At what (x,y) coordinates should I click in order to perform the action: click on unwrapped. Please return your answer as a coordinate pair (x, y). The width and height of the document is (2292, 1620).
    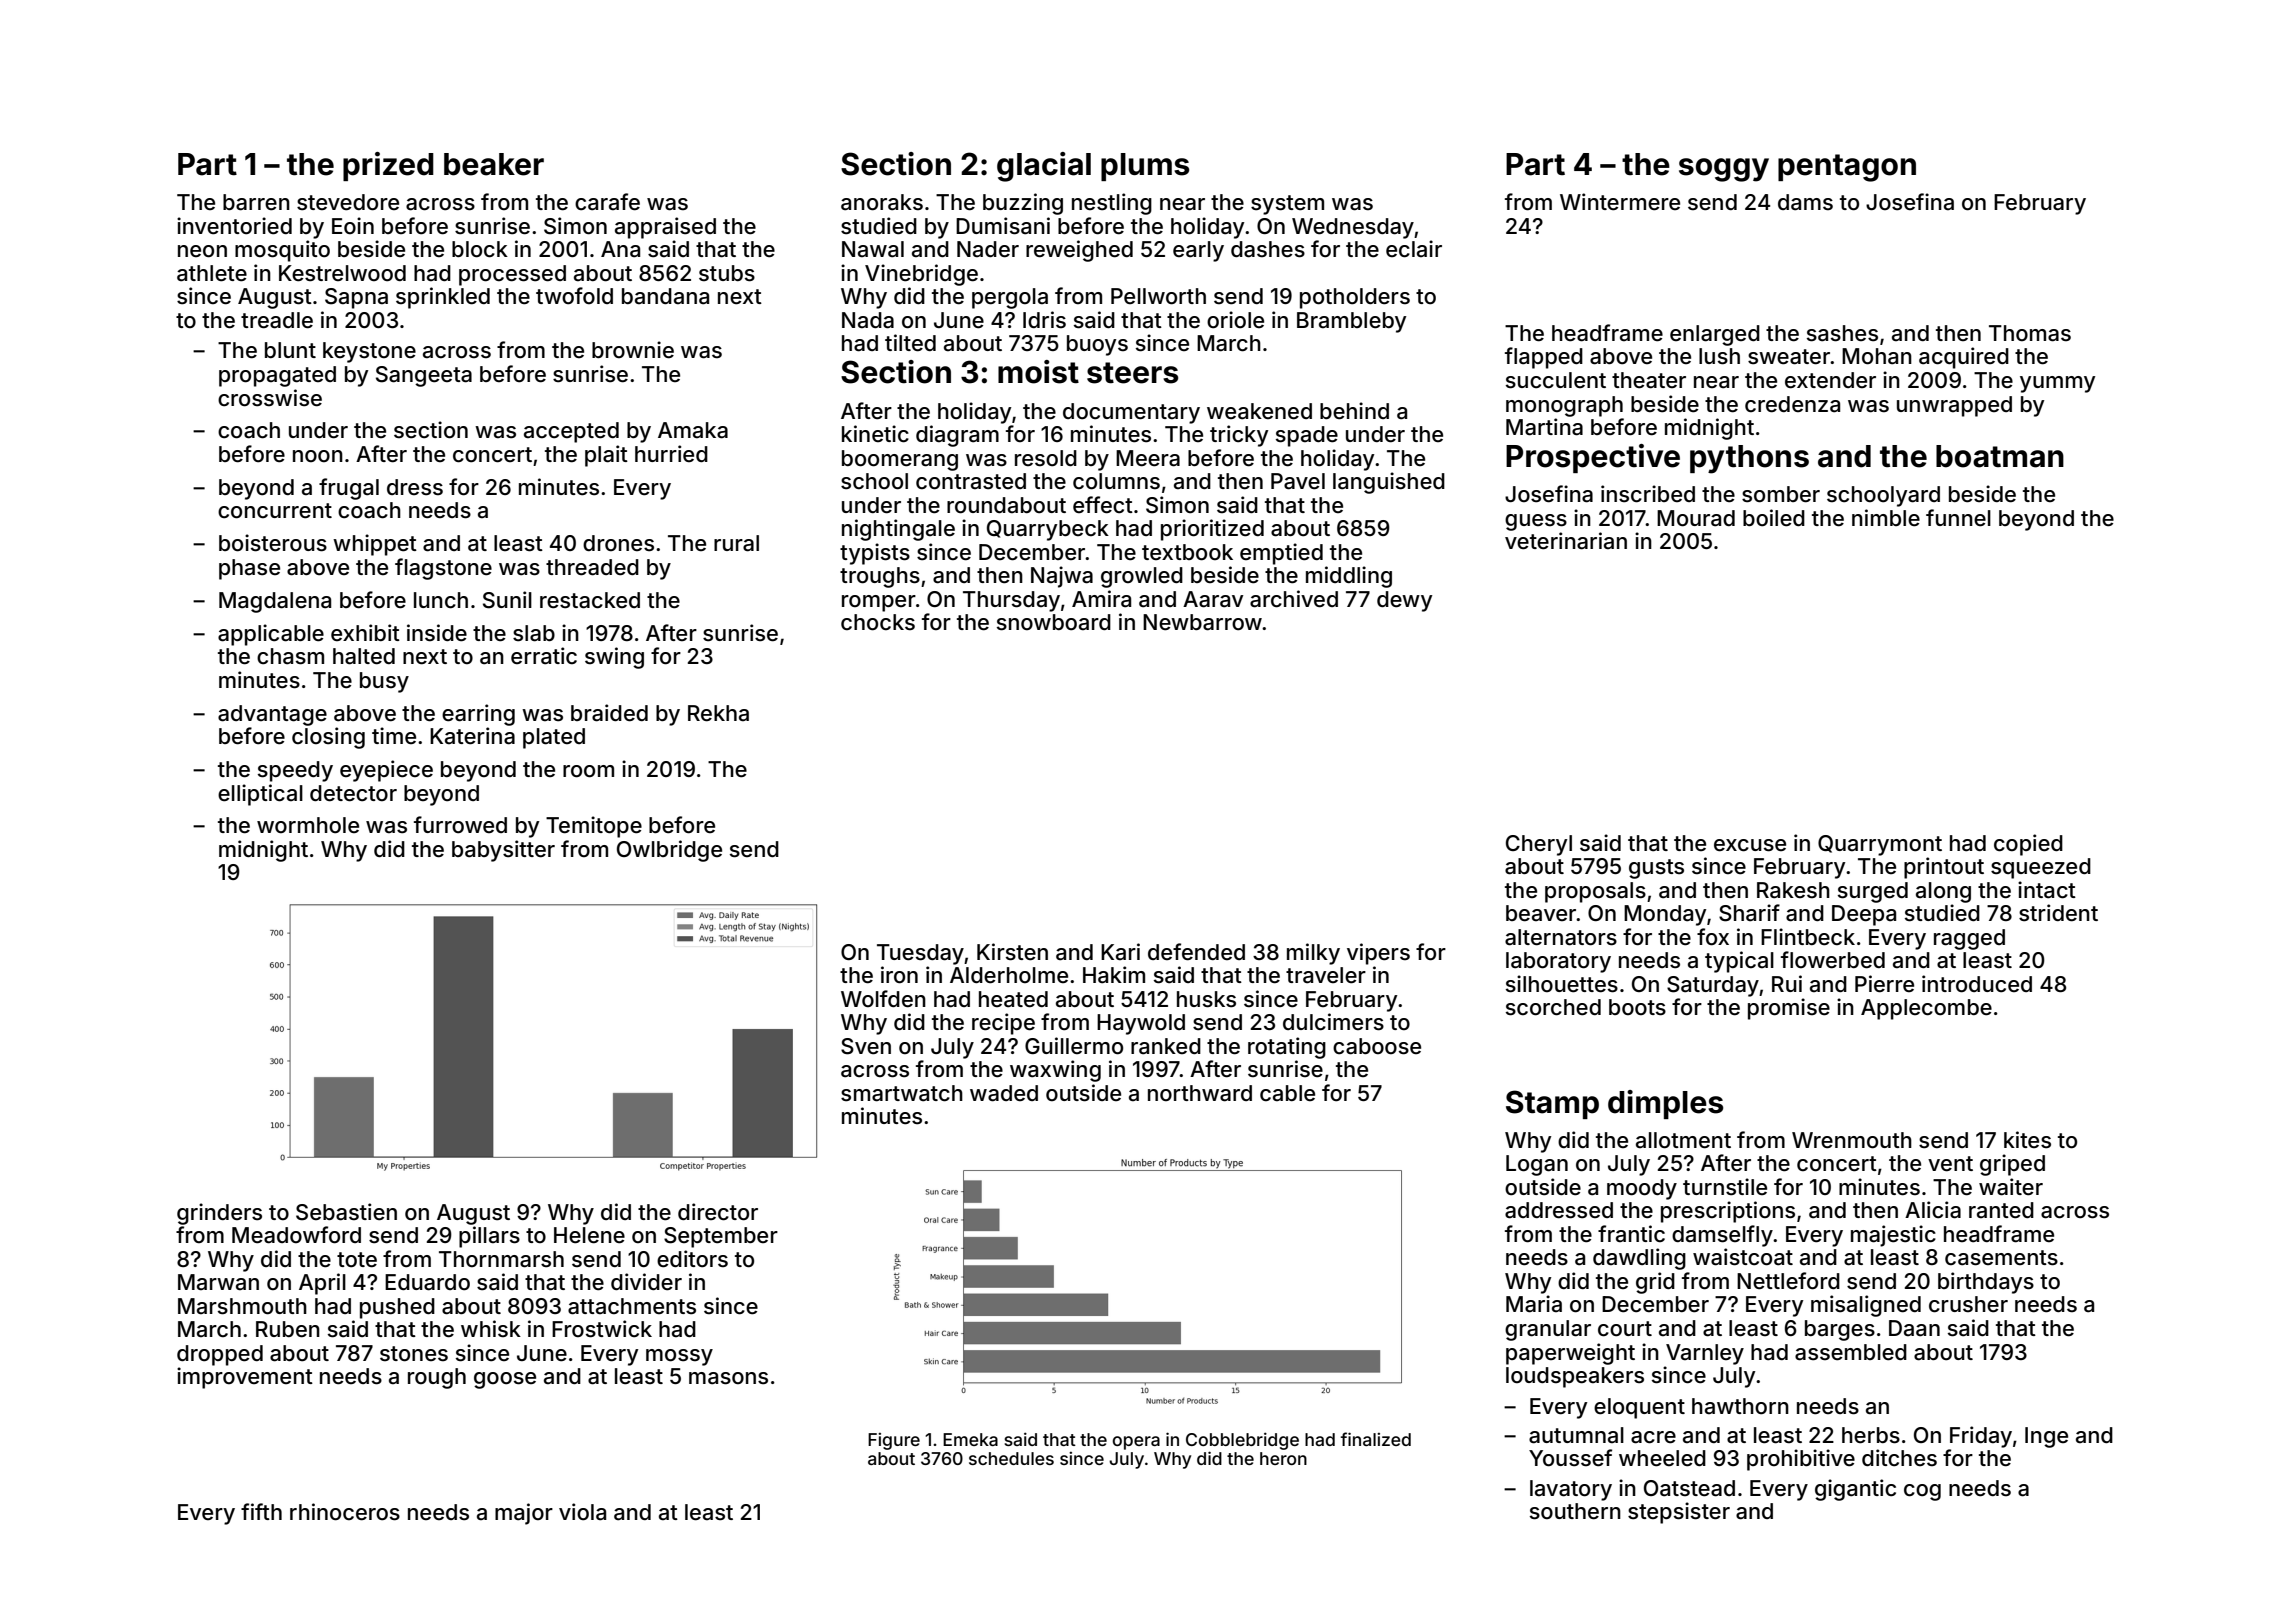
    Looking at the image, I should click on (1954, 406).
